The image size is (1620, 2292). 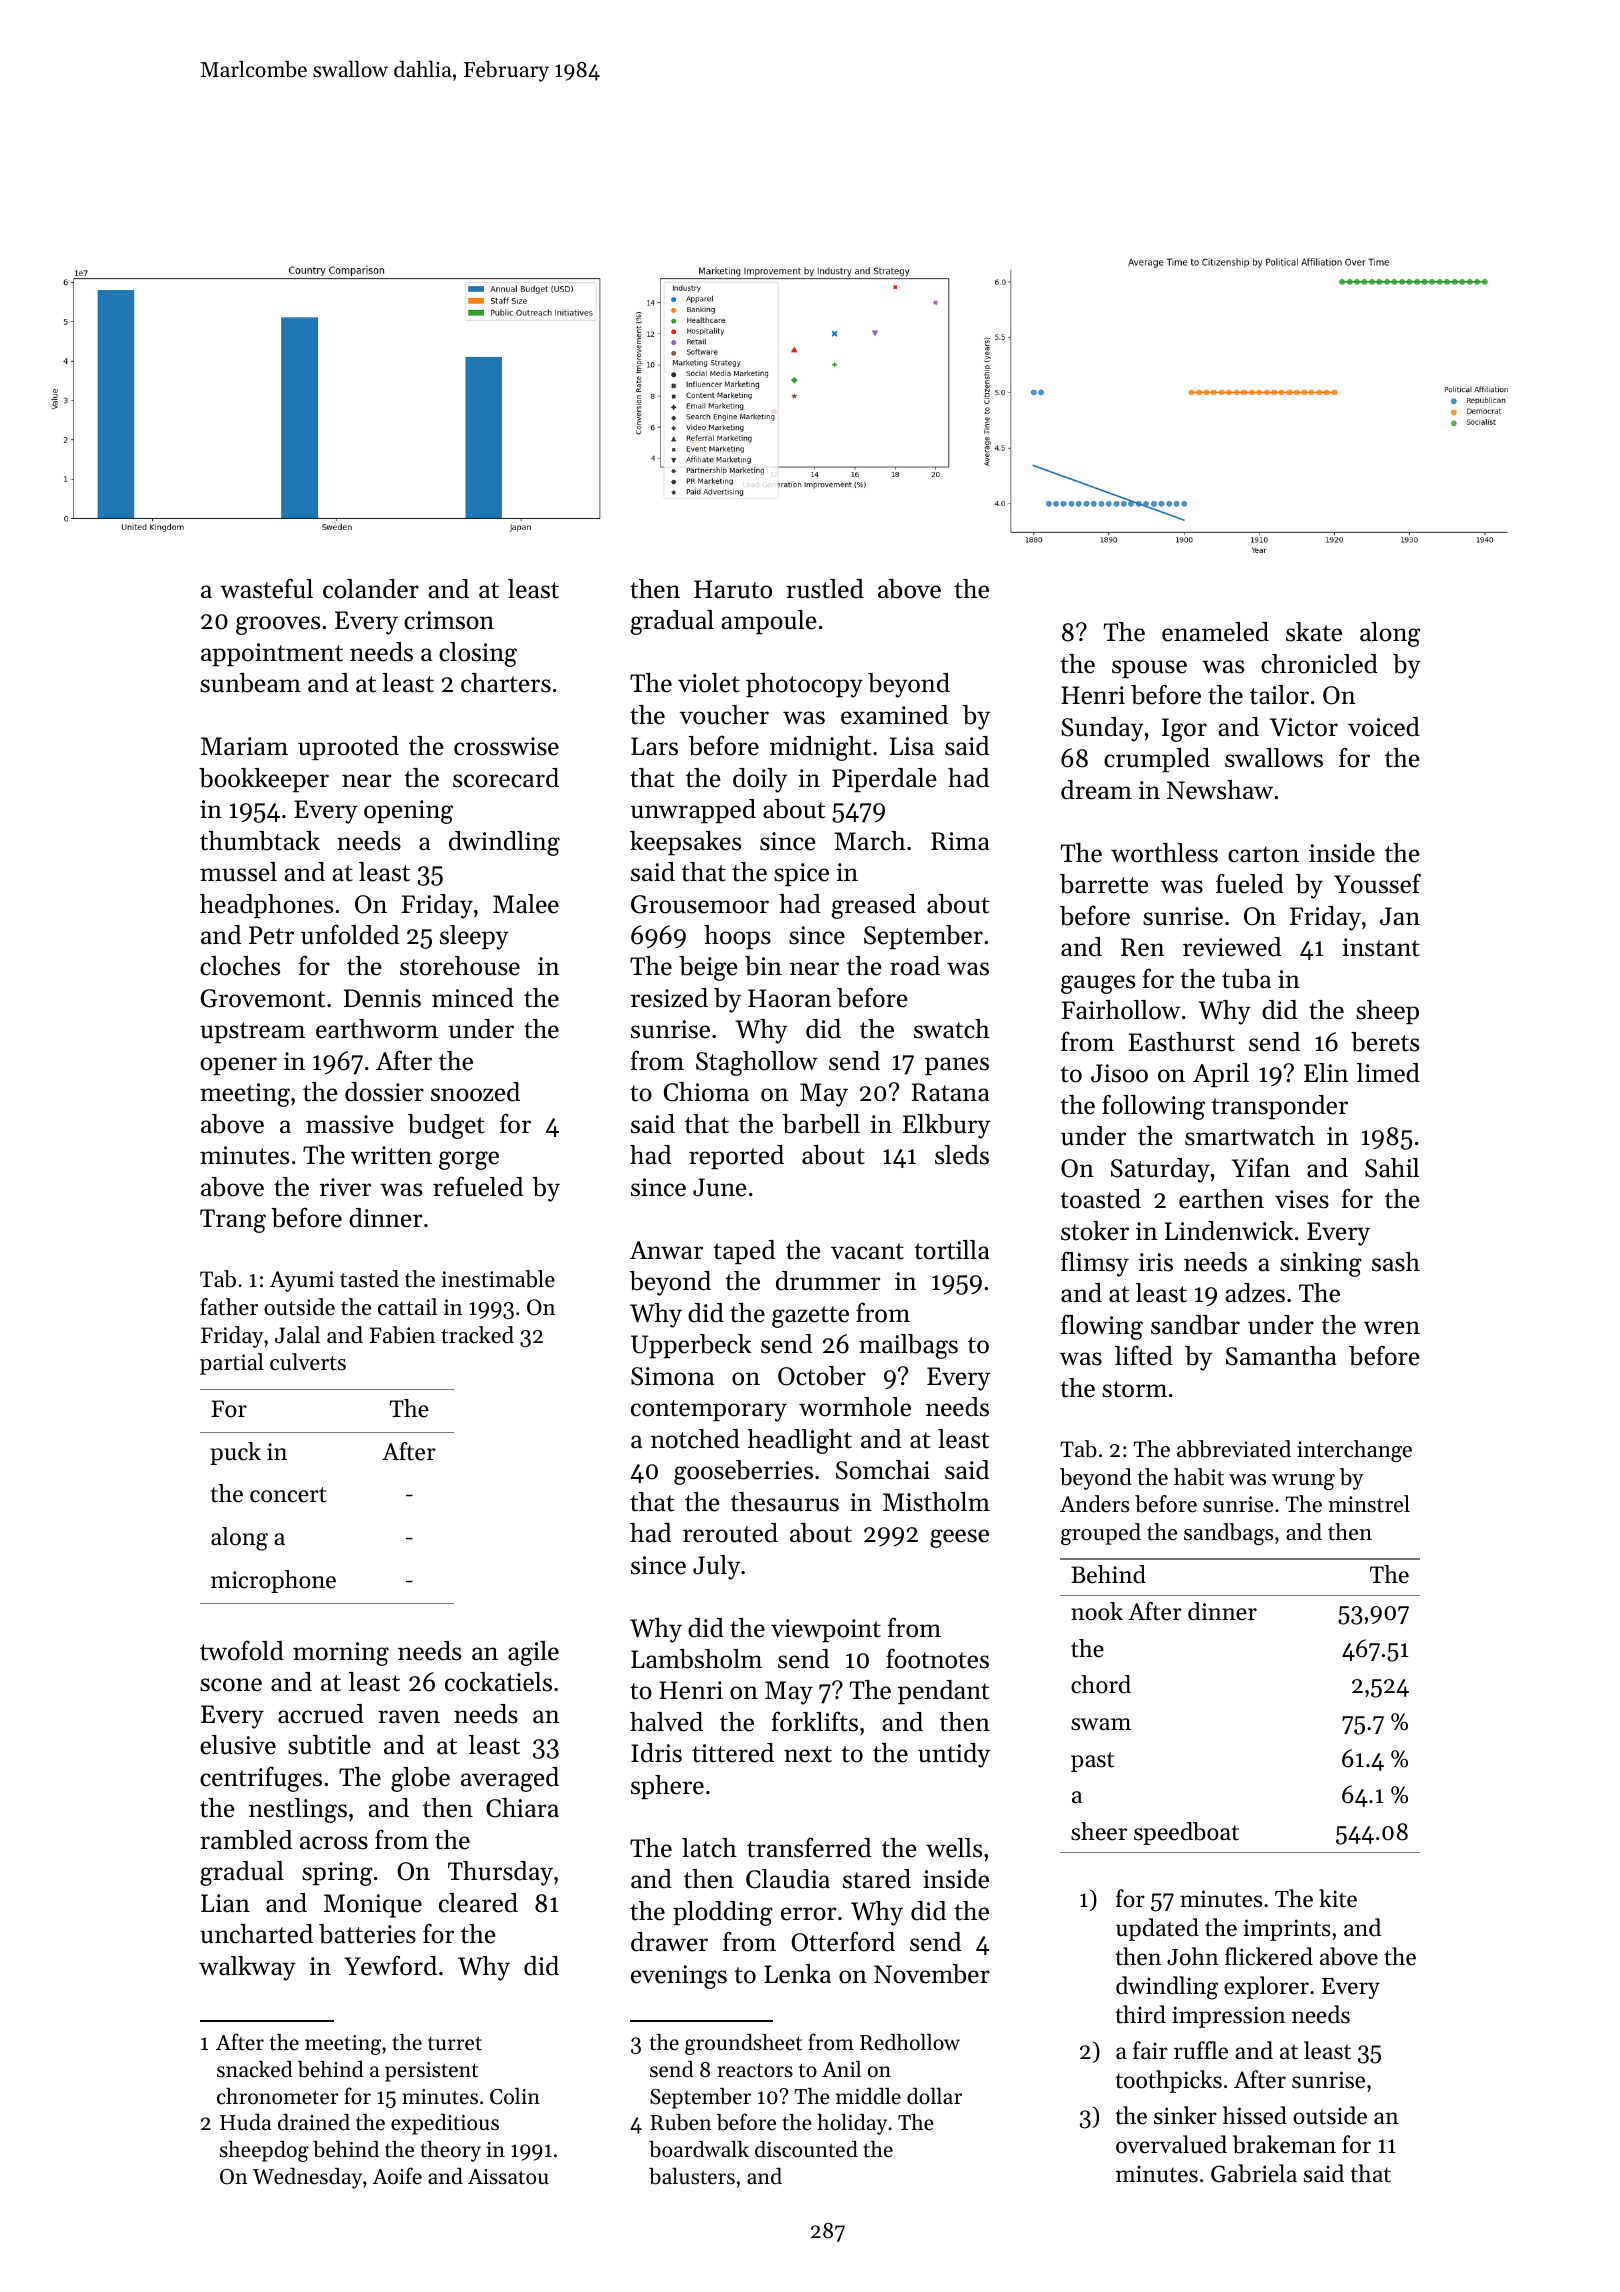 I want to click on Mariam, so click(x=244, y=746).
